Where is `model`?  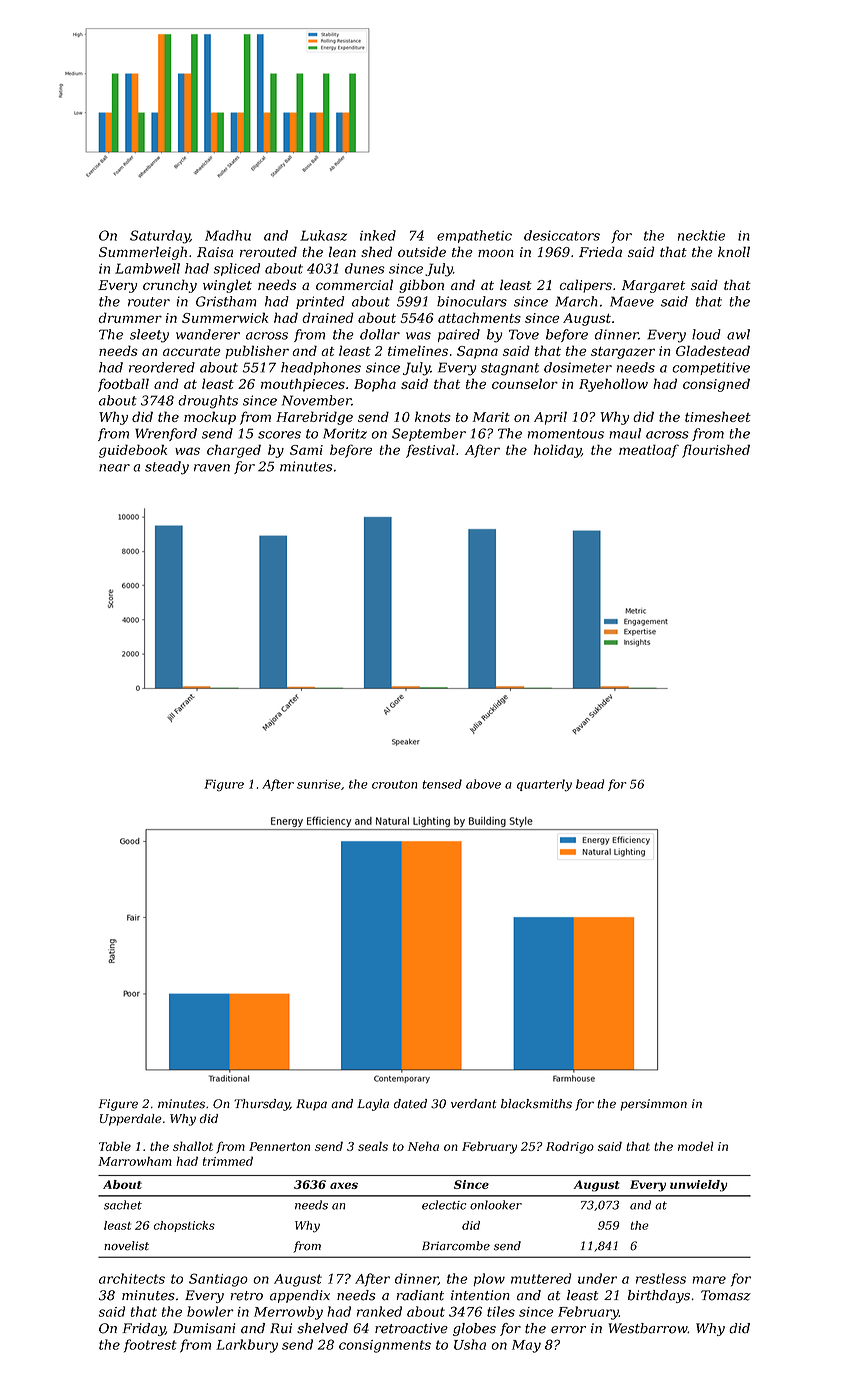
model is located at coordinates (696, 1146).
